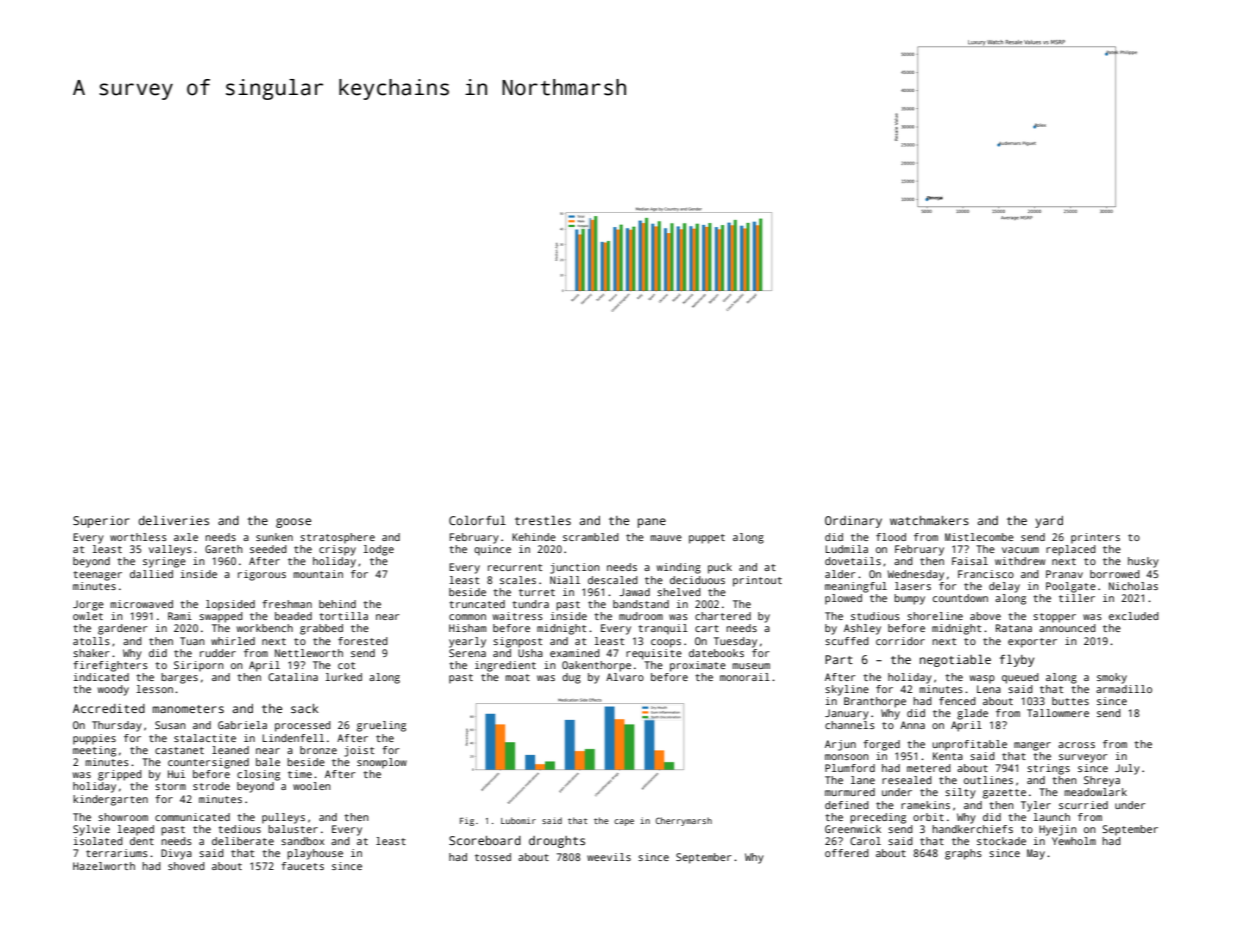 The height and width of the screenshot is (952, 1233). What do you see at coordinates (1067, 628) in the screenshot?
I see `announced` at bounding box center [1067, 628].
